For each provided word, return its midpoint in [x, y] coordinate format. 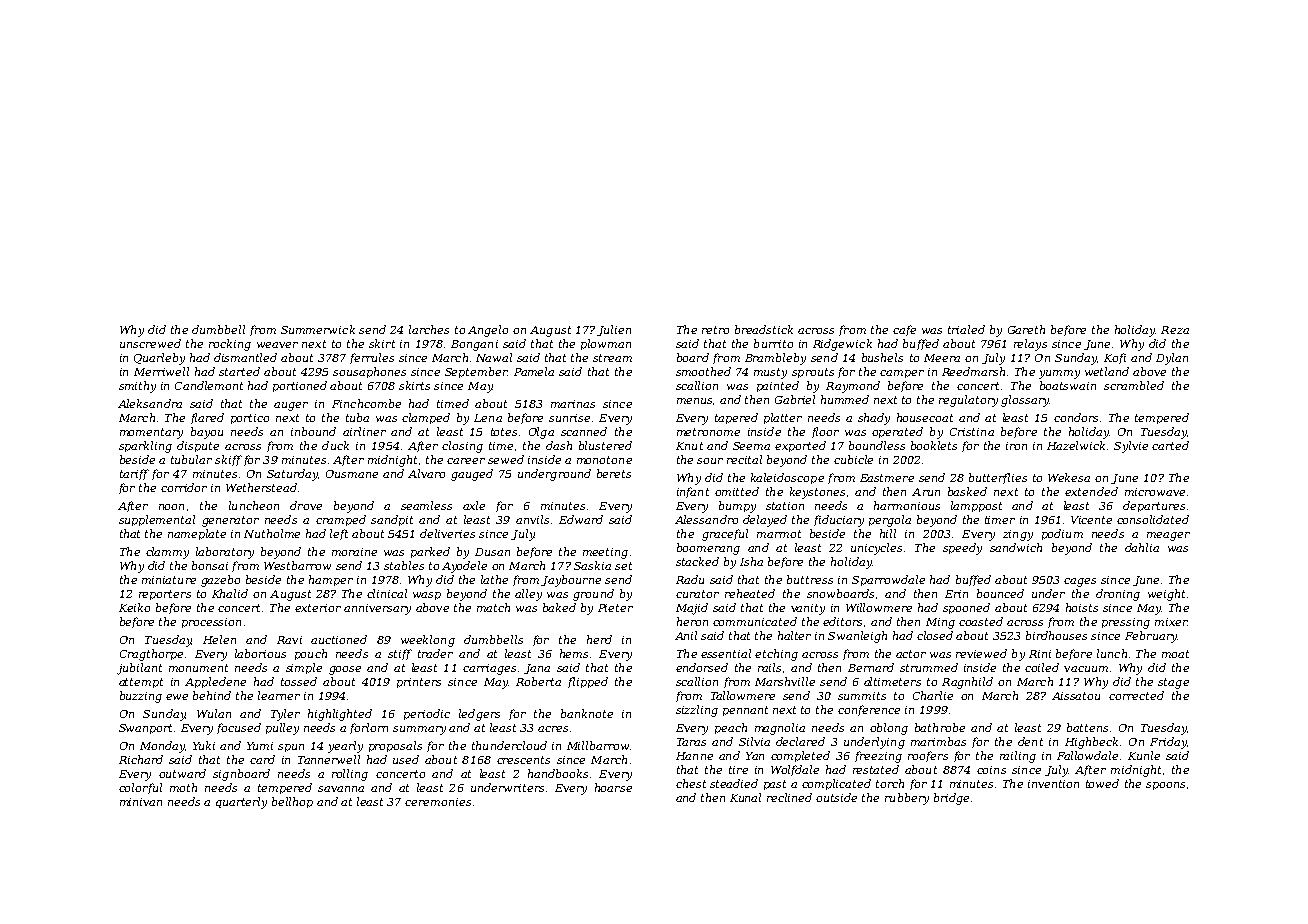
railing [1018, 757]
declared [800, 741]
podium [1062, 534]
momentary [151, 433]
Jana [537, 669]
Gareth [1026, 329]
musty [770, 373]
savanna [341, 789]
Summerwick [318, 329]
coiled [1042, 667]
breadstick [764, 329]
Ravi [289, 640]
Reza [1175, 330]
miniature [169, 580]
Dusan [492, 552]
